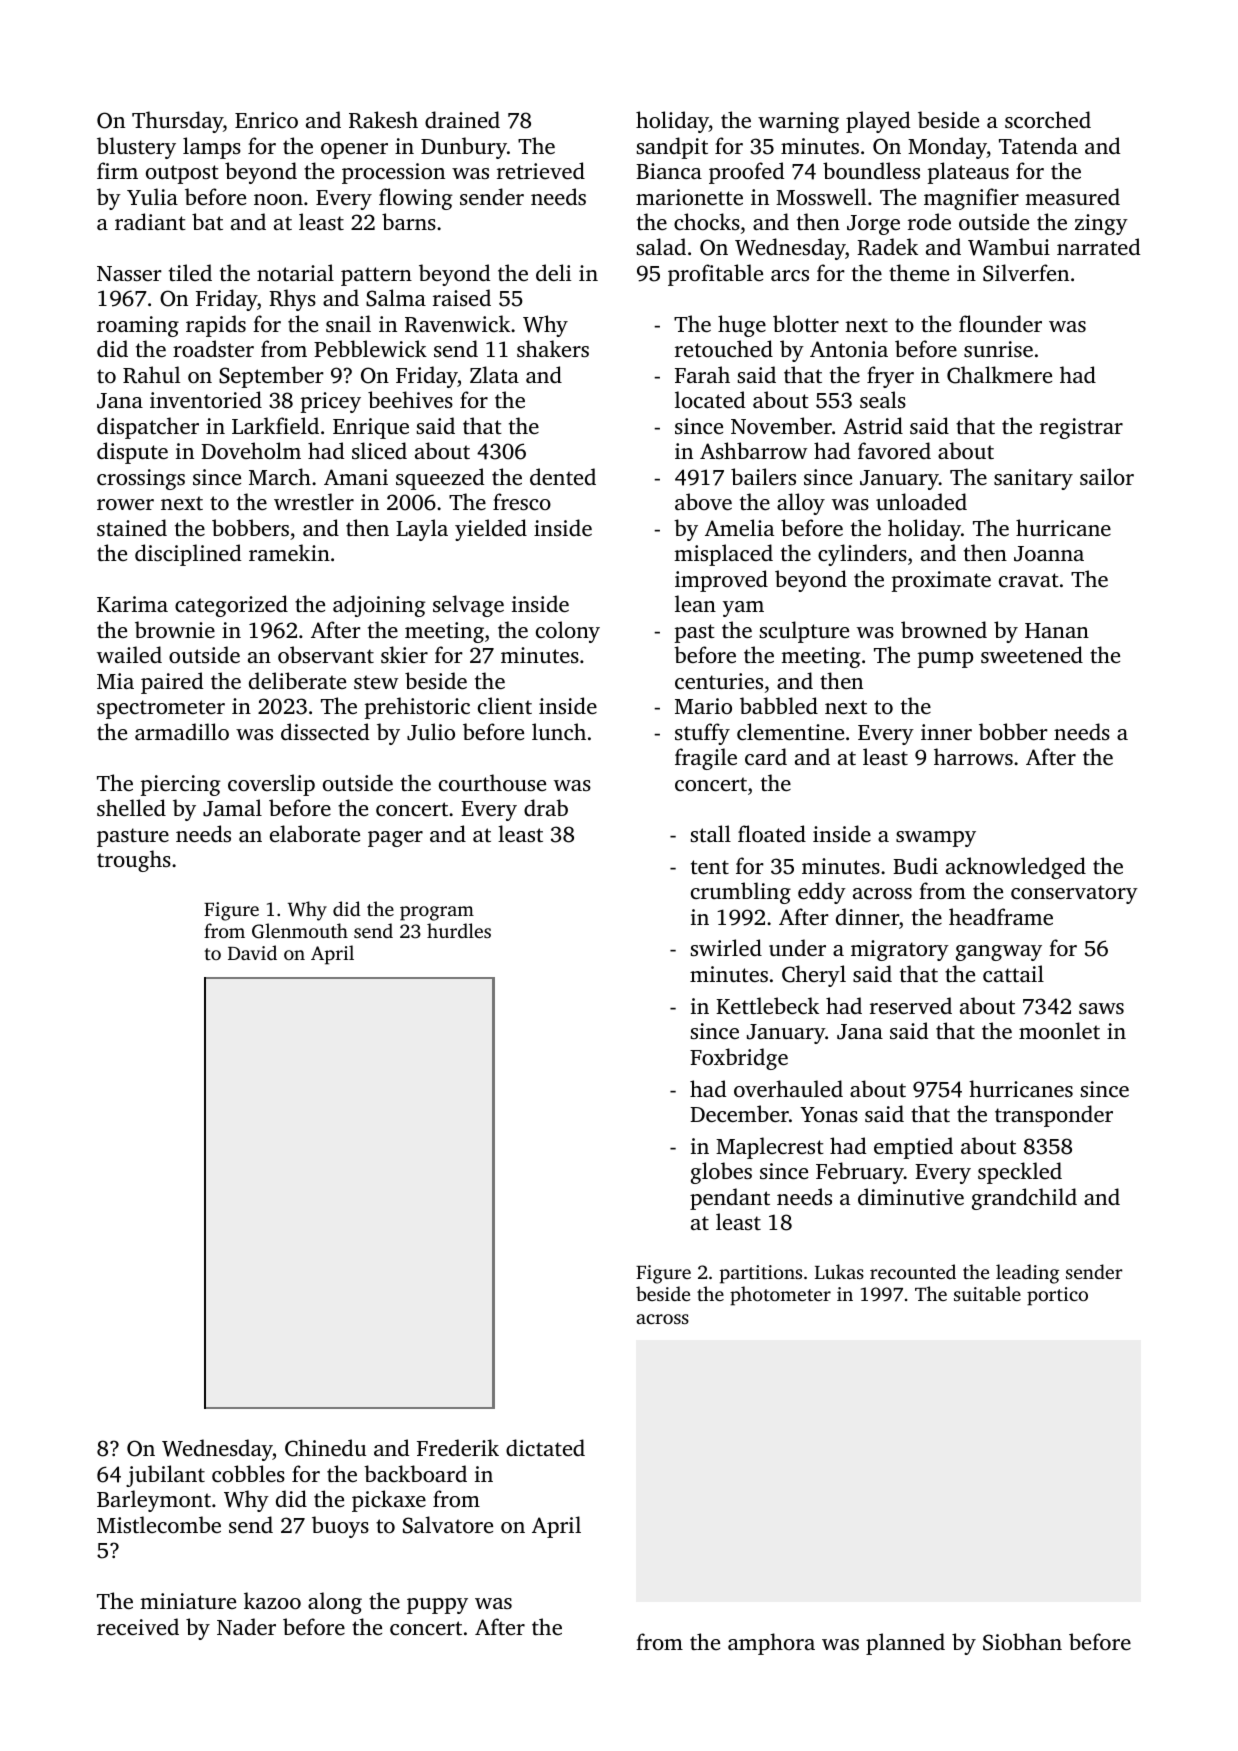 This document has width=1238, height=1751. I want to click on roadster, so click(213, 348).
